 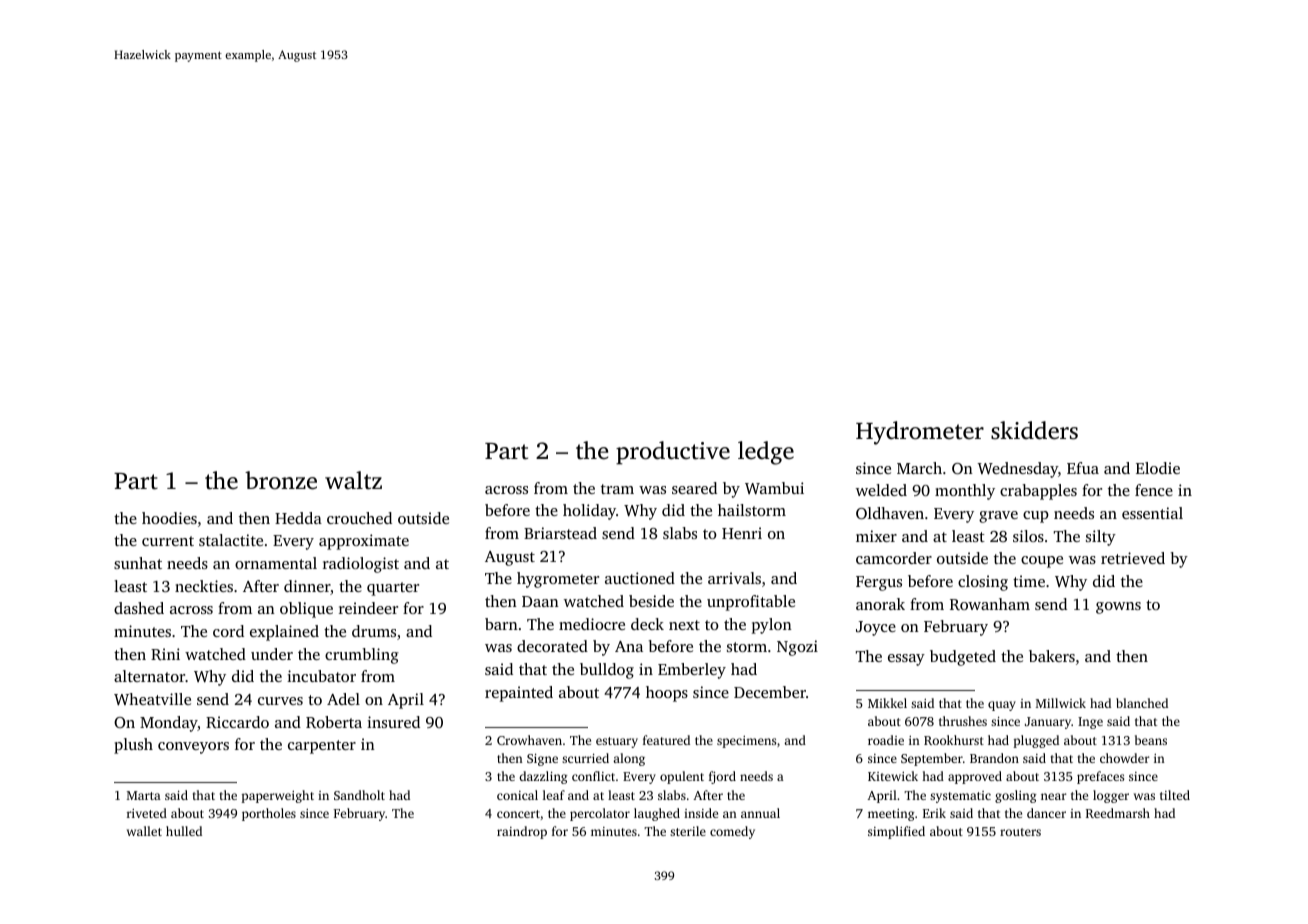 I want to click on curves, so click(x=280, y=701).
